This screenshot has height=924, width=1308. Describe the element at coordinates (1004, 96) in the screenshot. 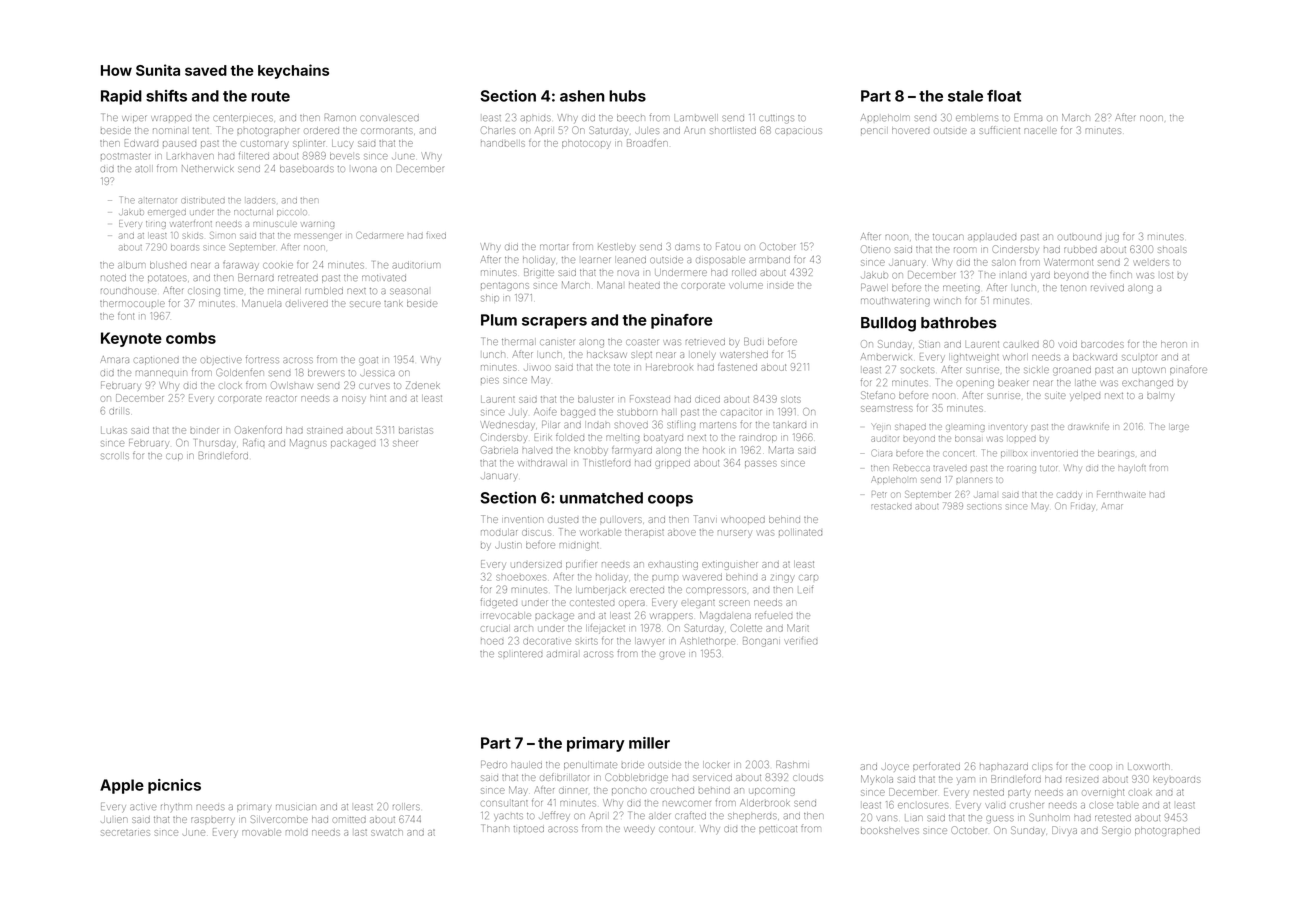

I see `float` at that location.
